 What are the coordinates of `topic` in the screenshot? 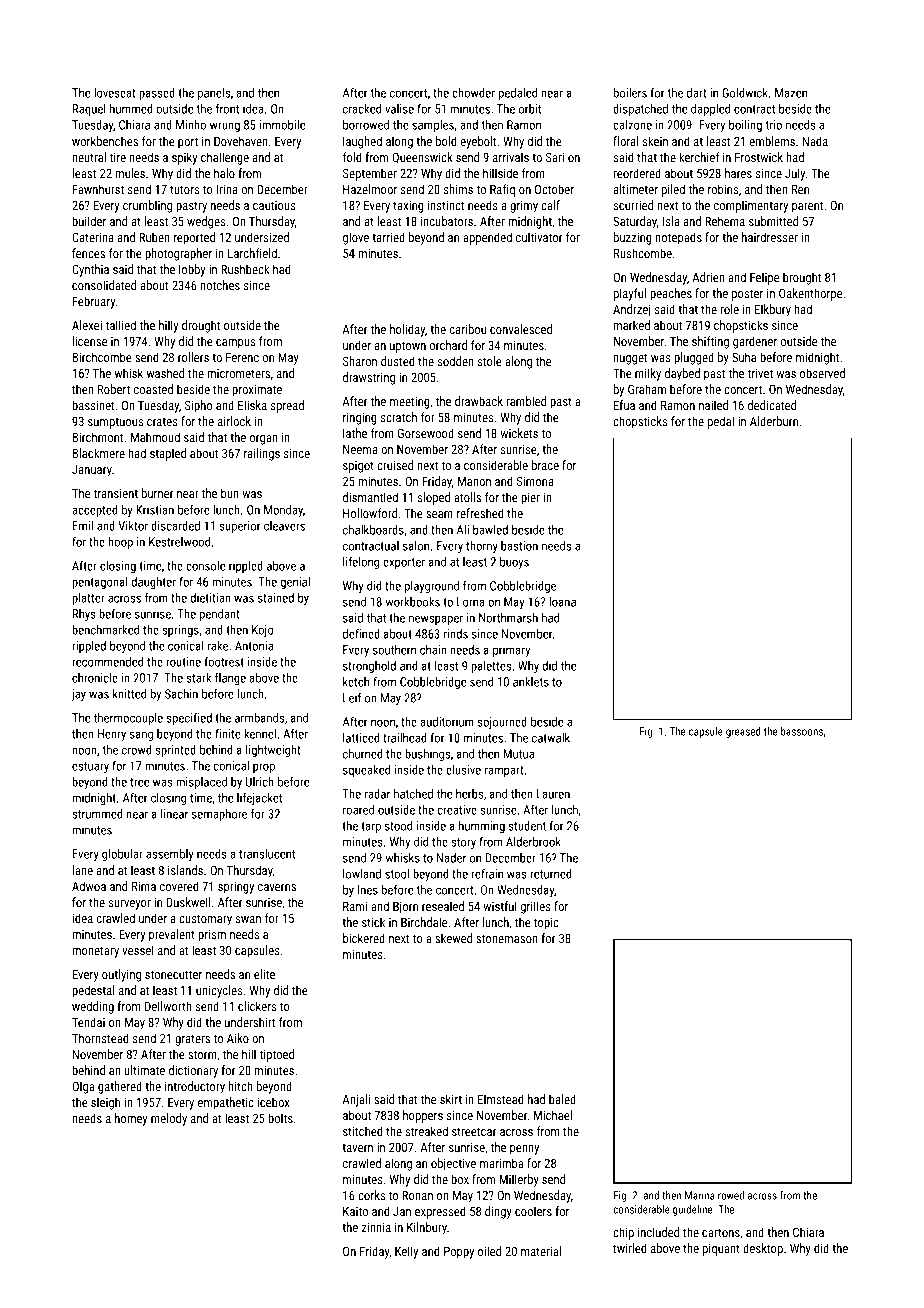 It's located at (546, 924).
